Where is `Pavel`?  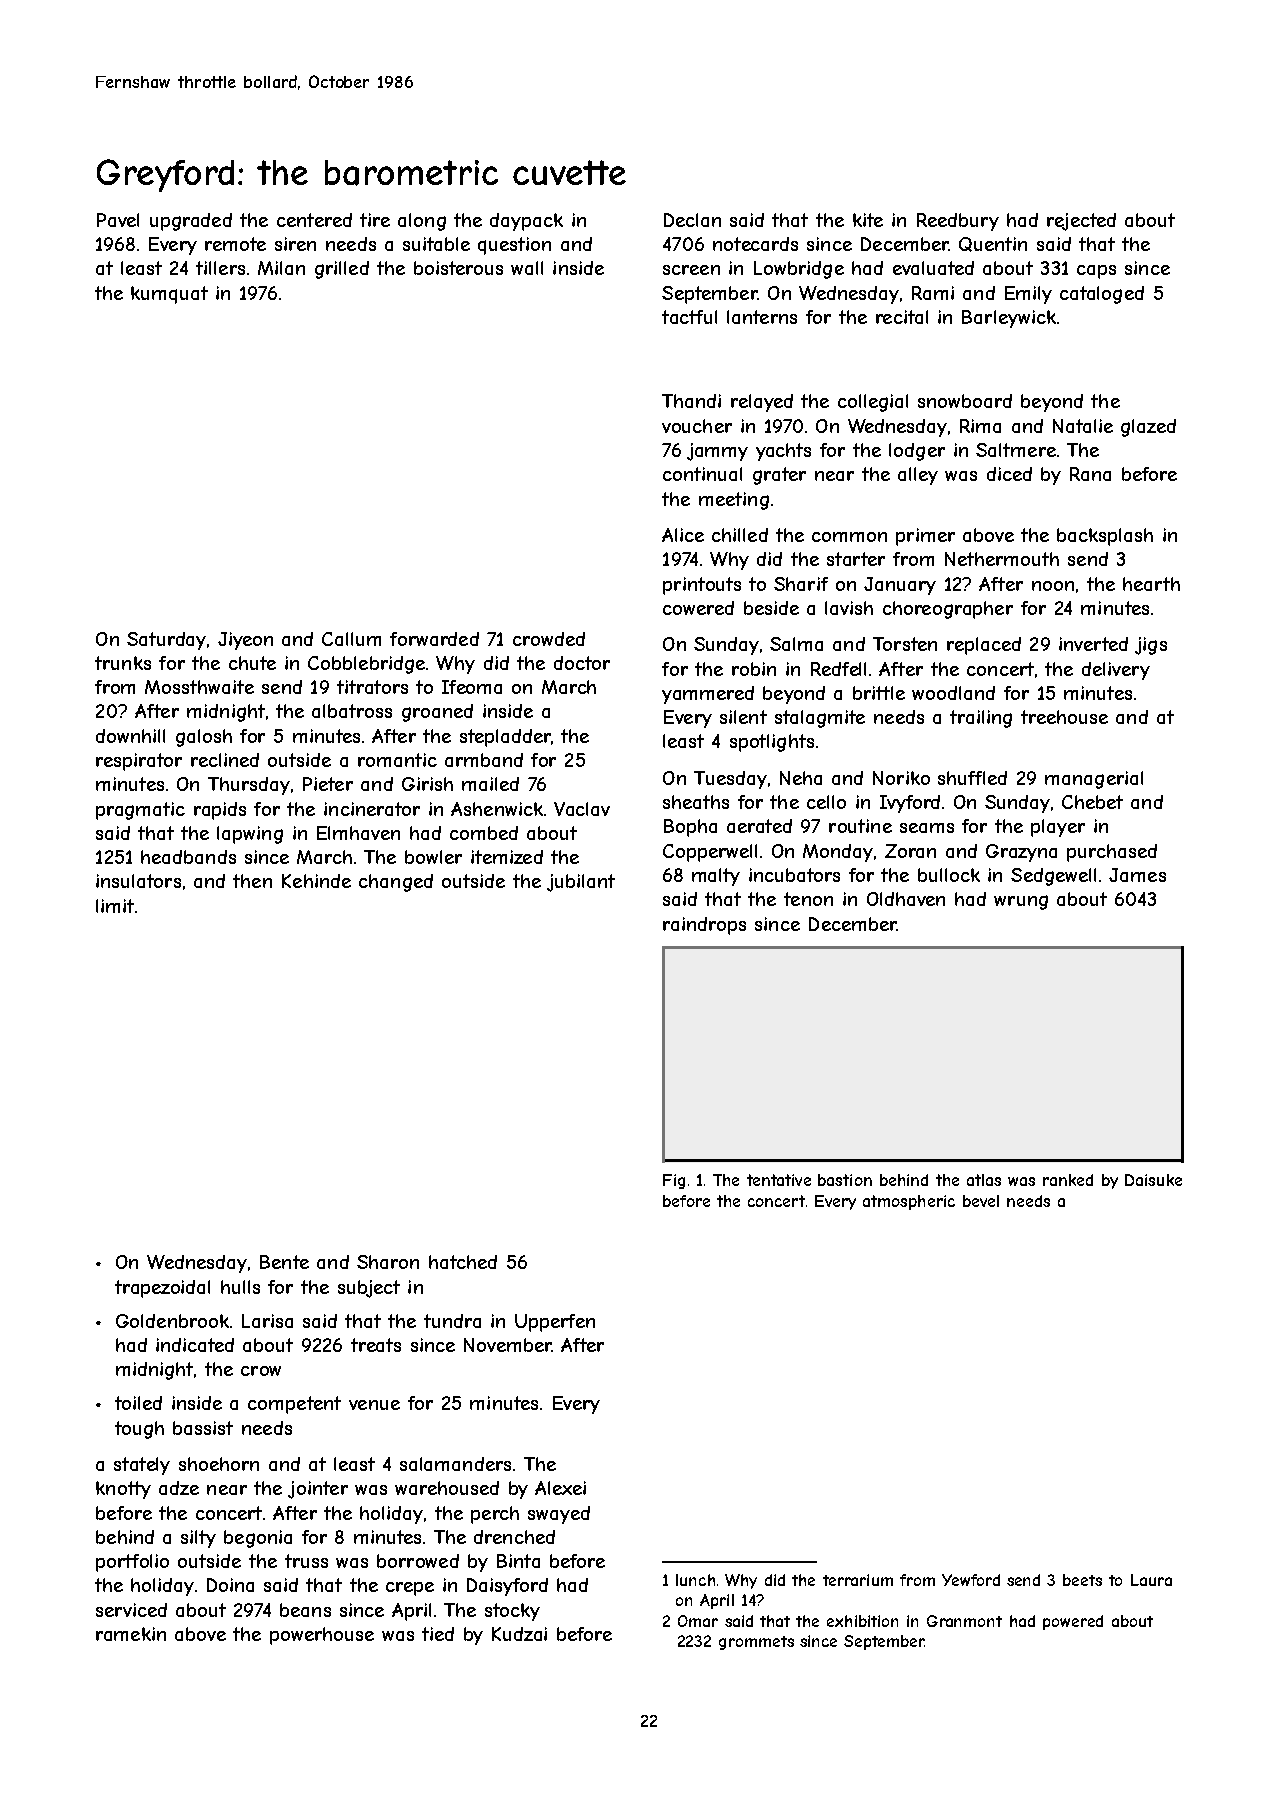
Pavel is located at coordinates (118, 220).
